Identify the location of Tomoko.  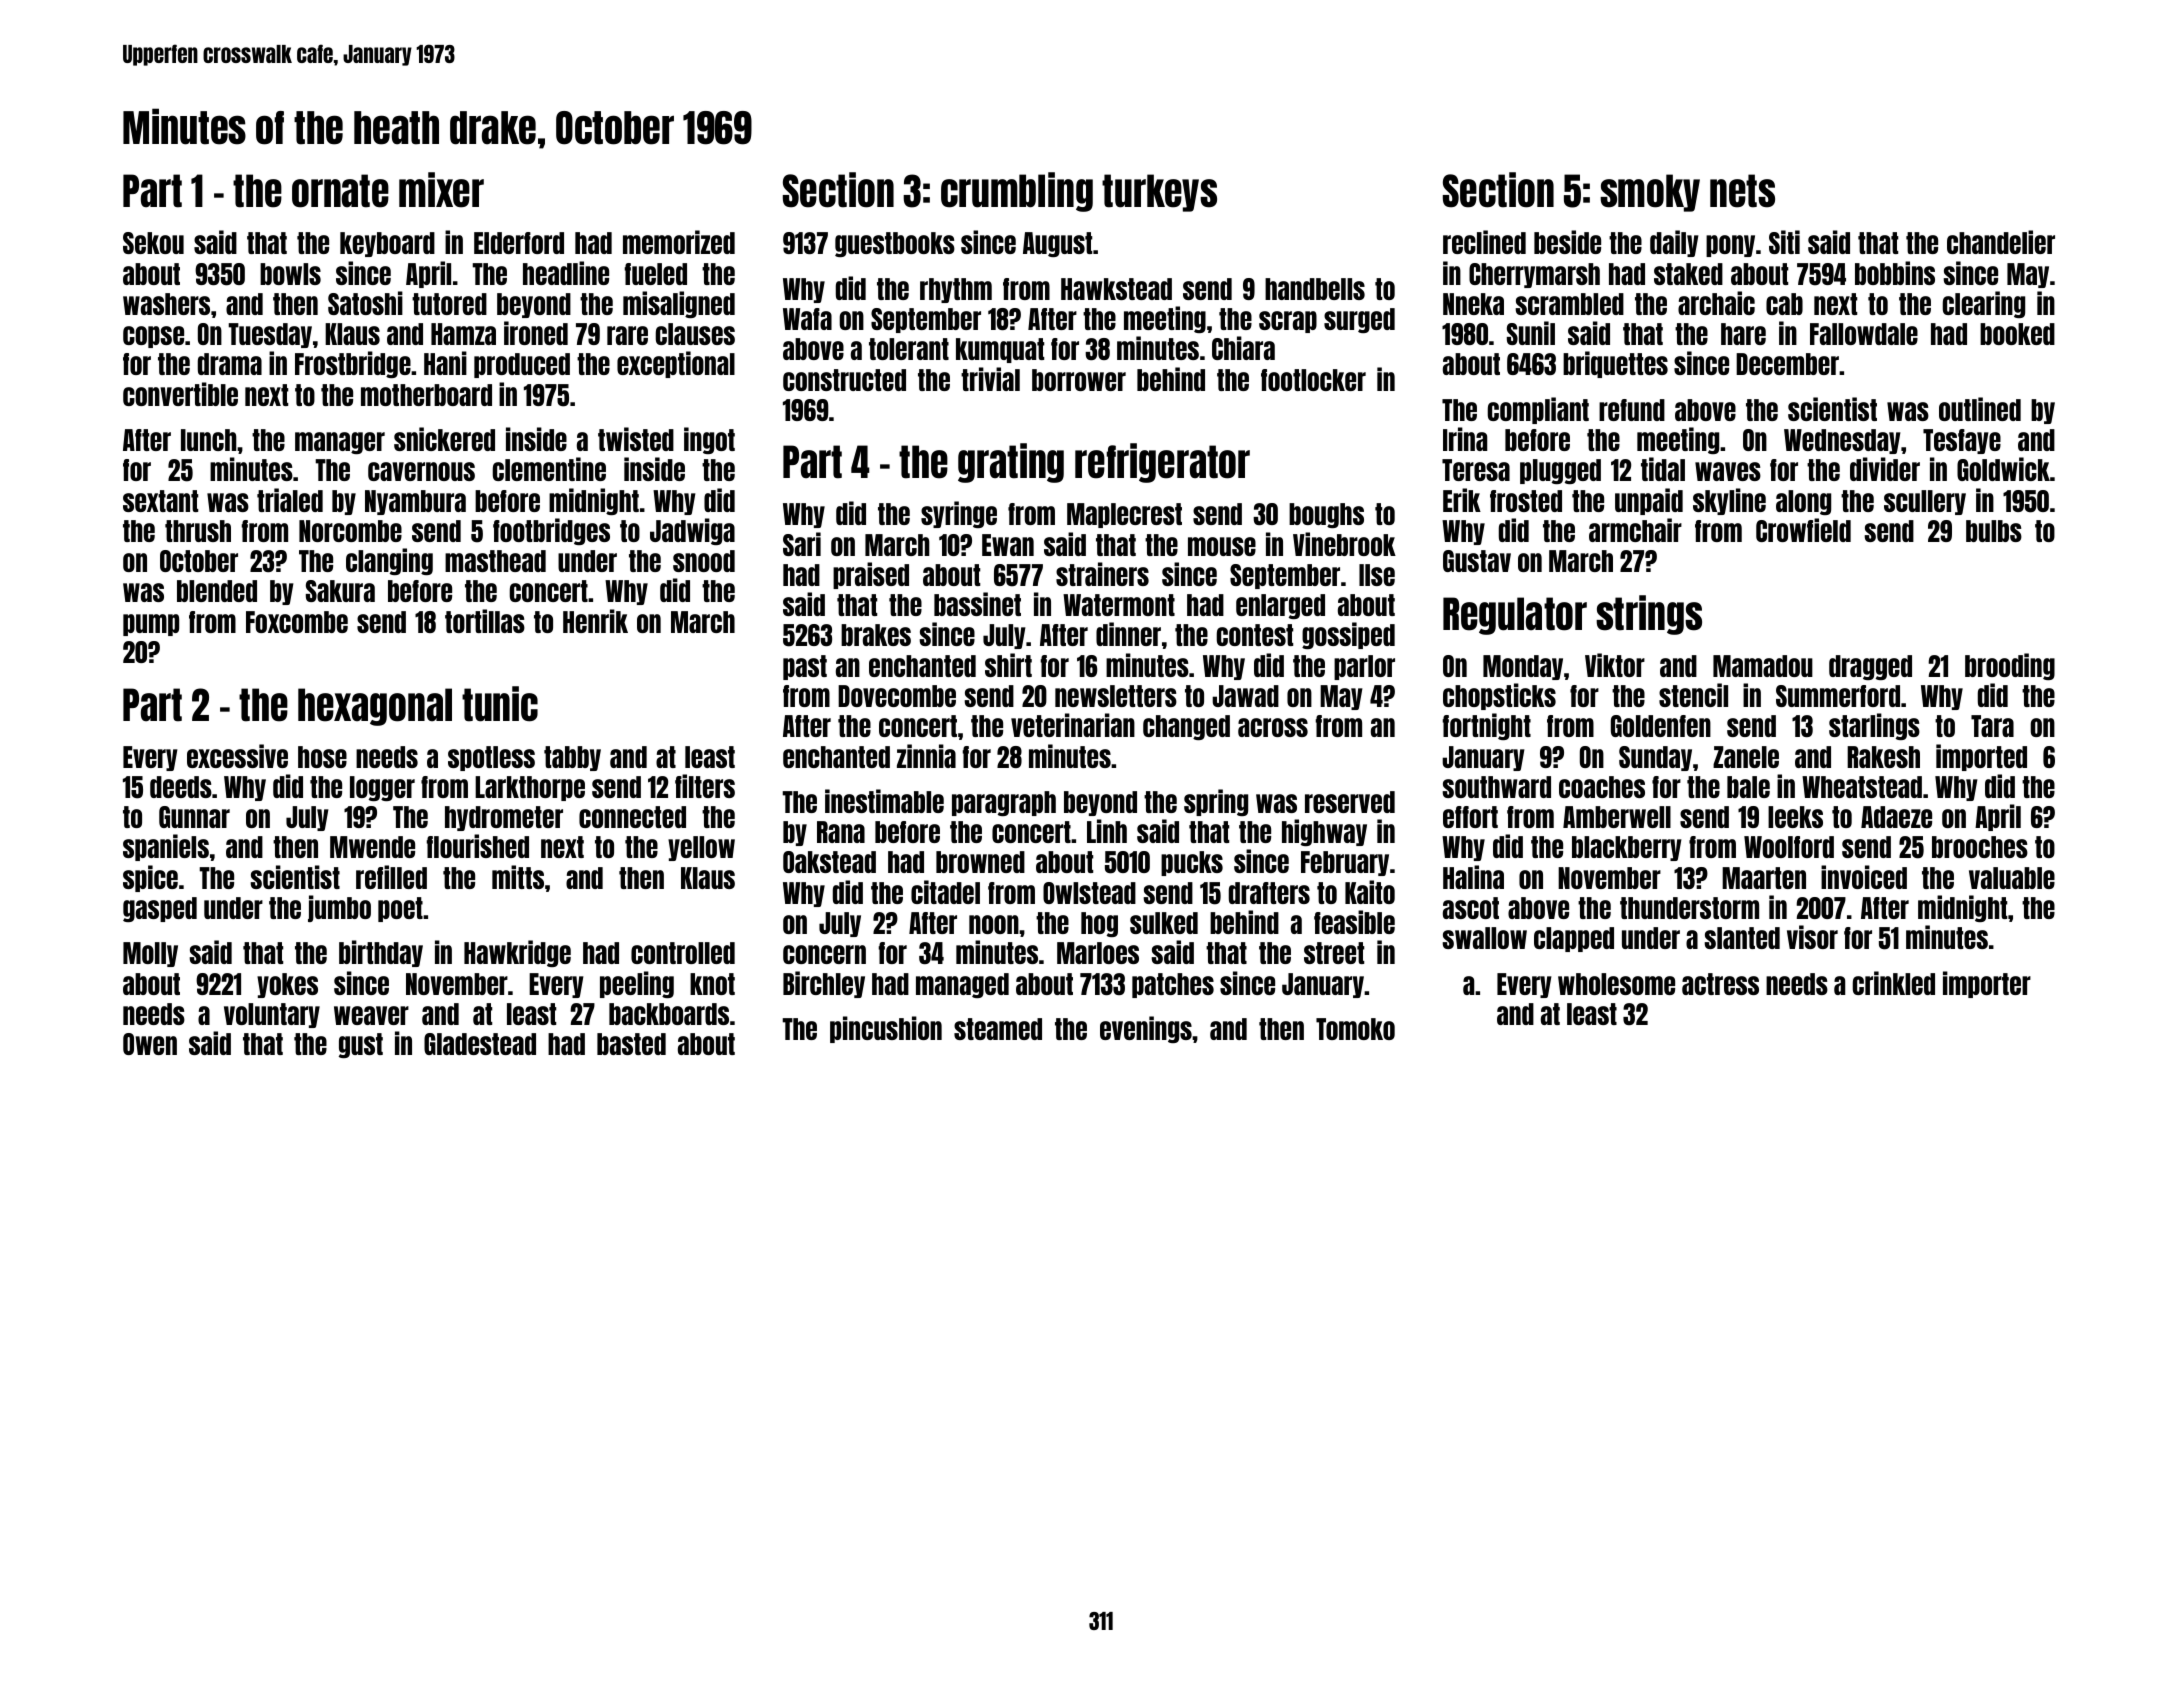
(1355, 1029).
